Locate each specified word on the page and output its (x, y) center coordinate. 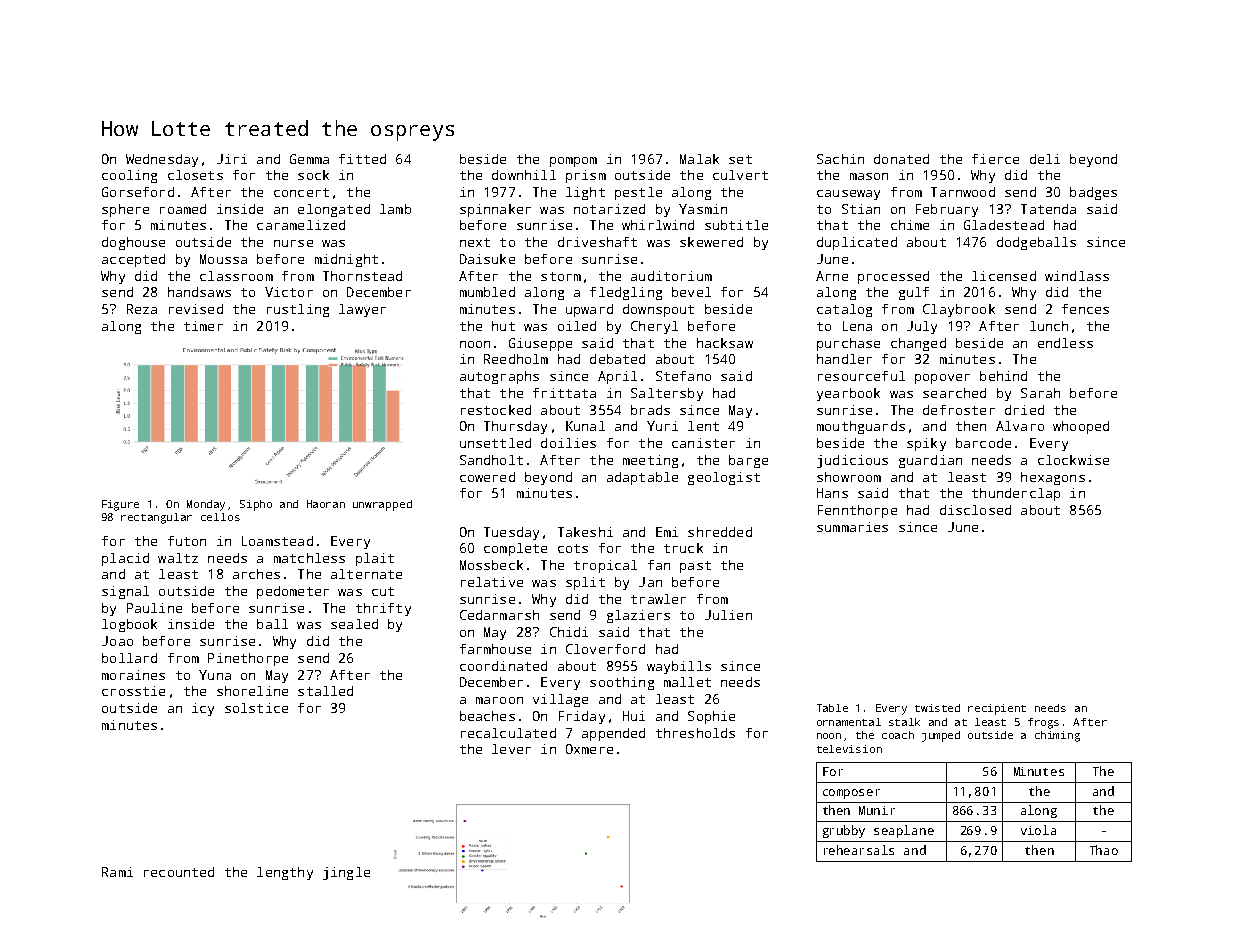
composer (851, 794)
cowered (487, 477)
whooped (1081, 427)
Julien (728, 615)
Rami (117, 872)
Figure (120, 505)
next (475, 242)
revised (196, 309)
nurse (293, 243)
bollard (129, 658)
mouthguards (861, 427)
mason (869, 176)
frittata (564, 393)
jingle (346, 873)
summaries (852, 527)
